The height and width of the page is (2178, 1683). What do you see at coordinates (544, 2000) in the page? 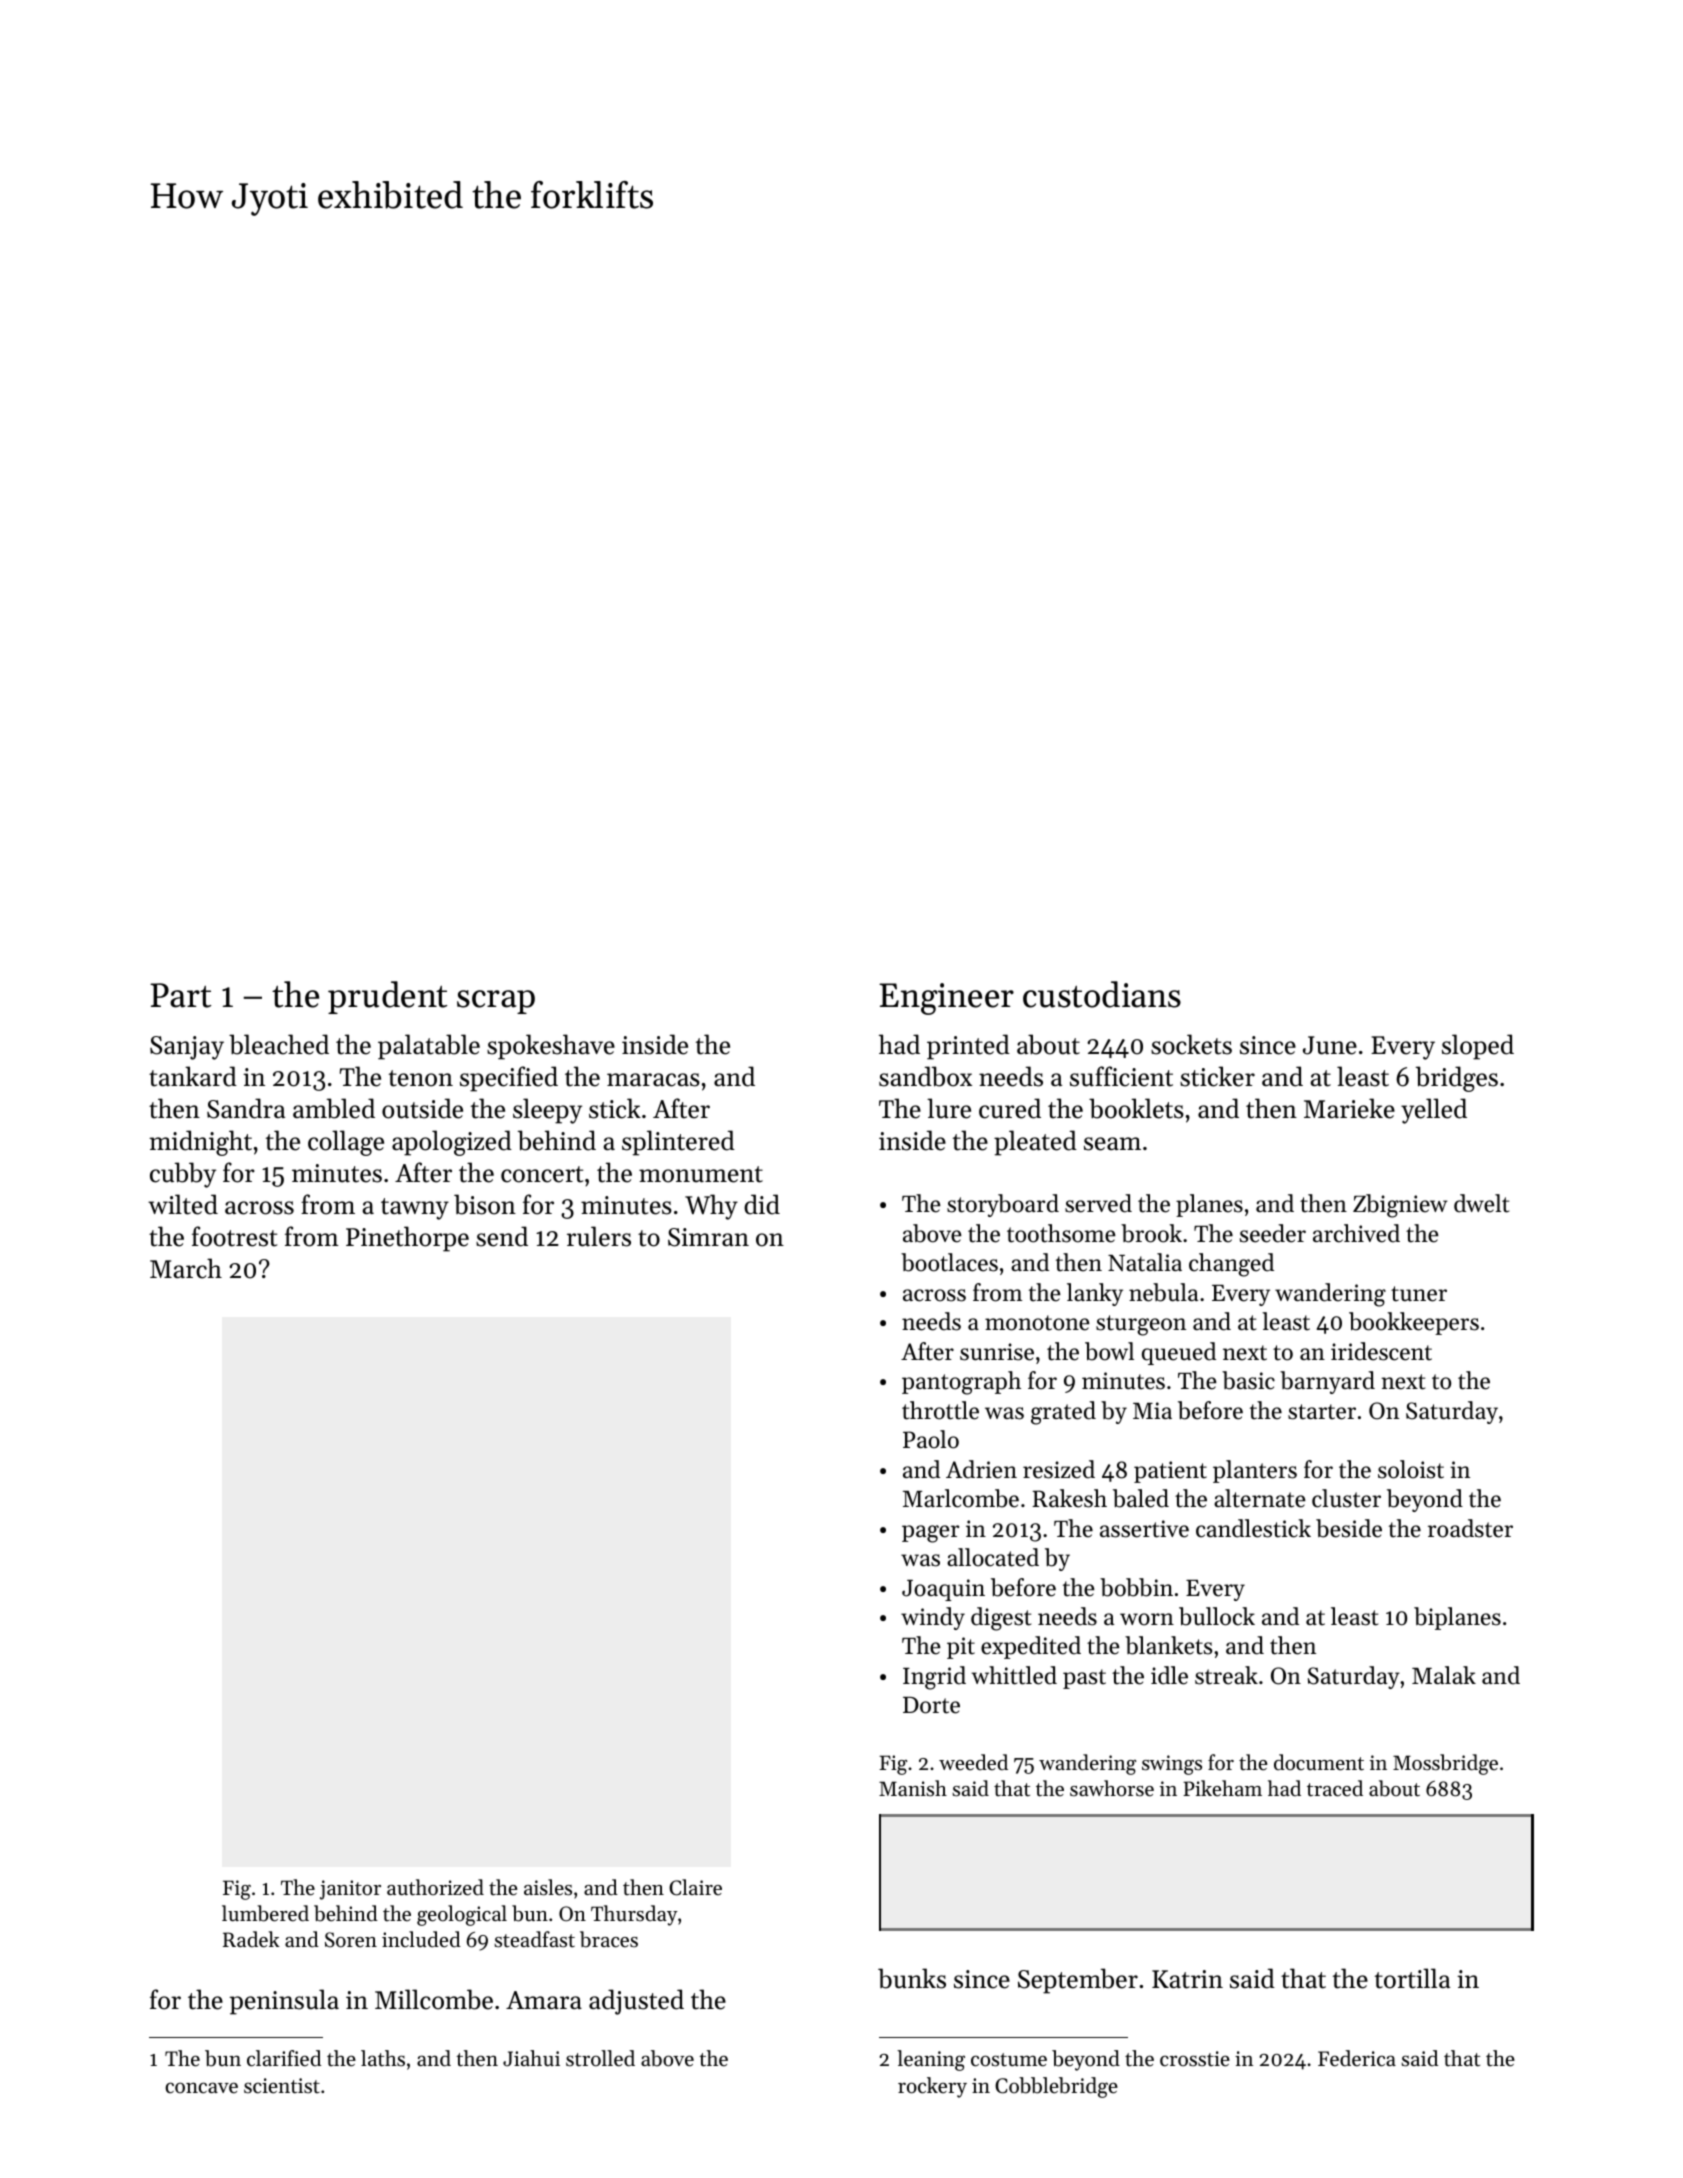
I see `Amara` at bounding box center [544, 2000].
